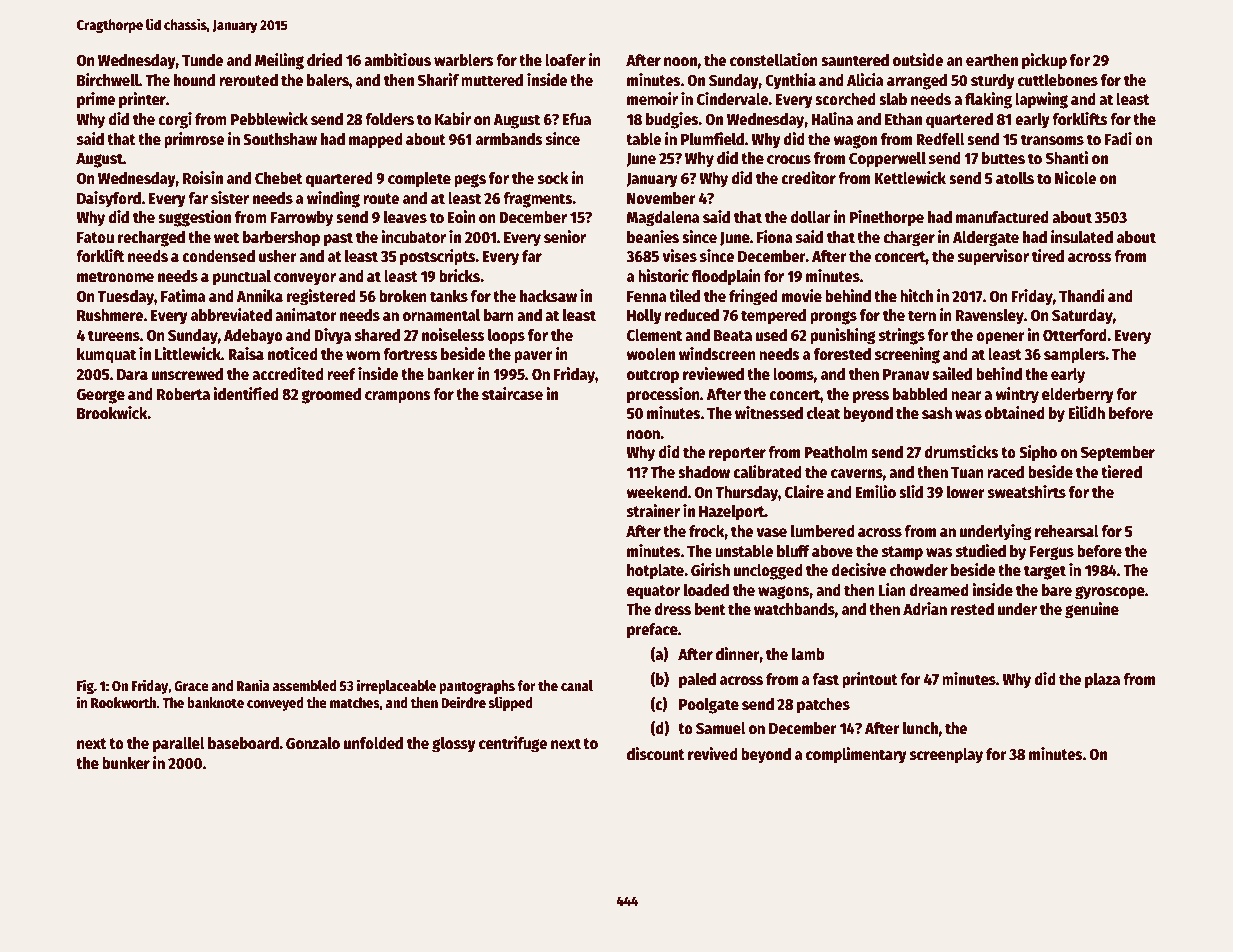 The image size is (1233, 952). What do you see at coordinates (1118, 138) in the screenshot?
I see `Fadi` at bounding box center [1118, 138].
